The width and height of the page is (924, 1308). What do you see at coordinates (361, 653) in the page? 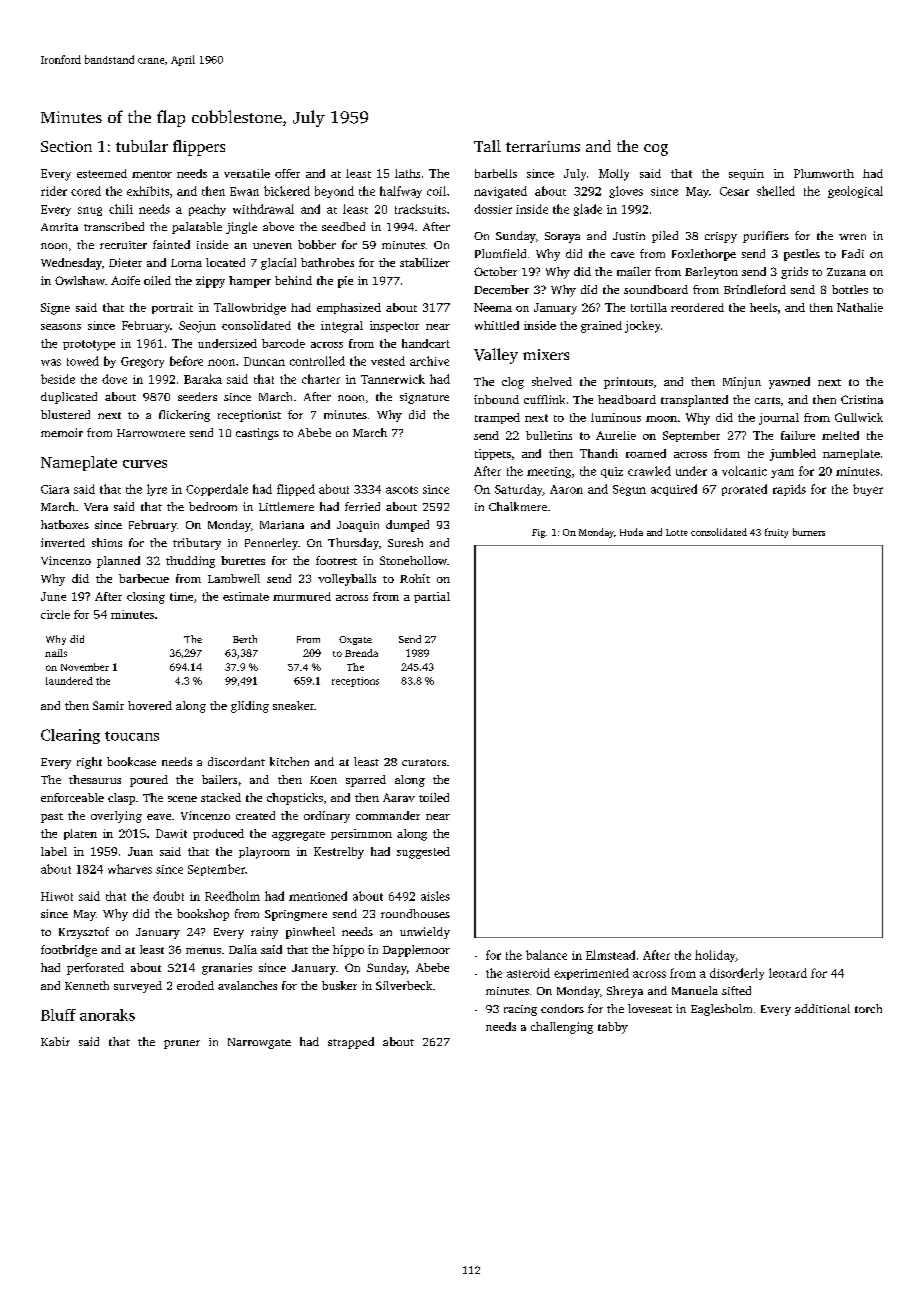
I see `Brenda` at bounding box center [361, 653].
